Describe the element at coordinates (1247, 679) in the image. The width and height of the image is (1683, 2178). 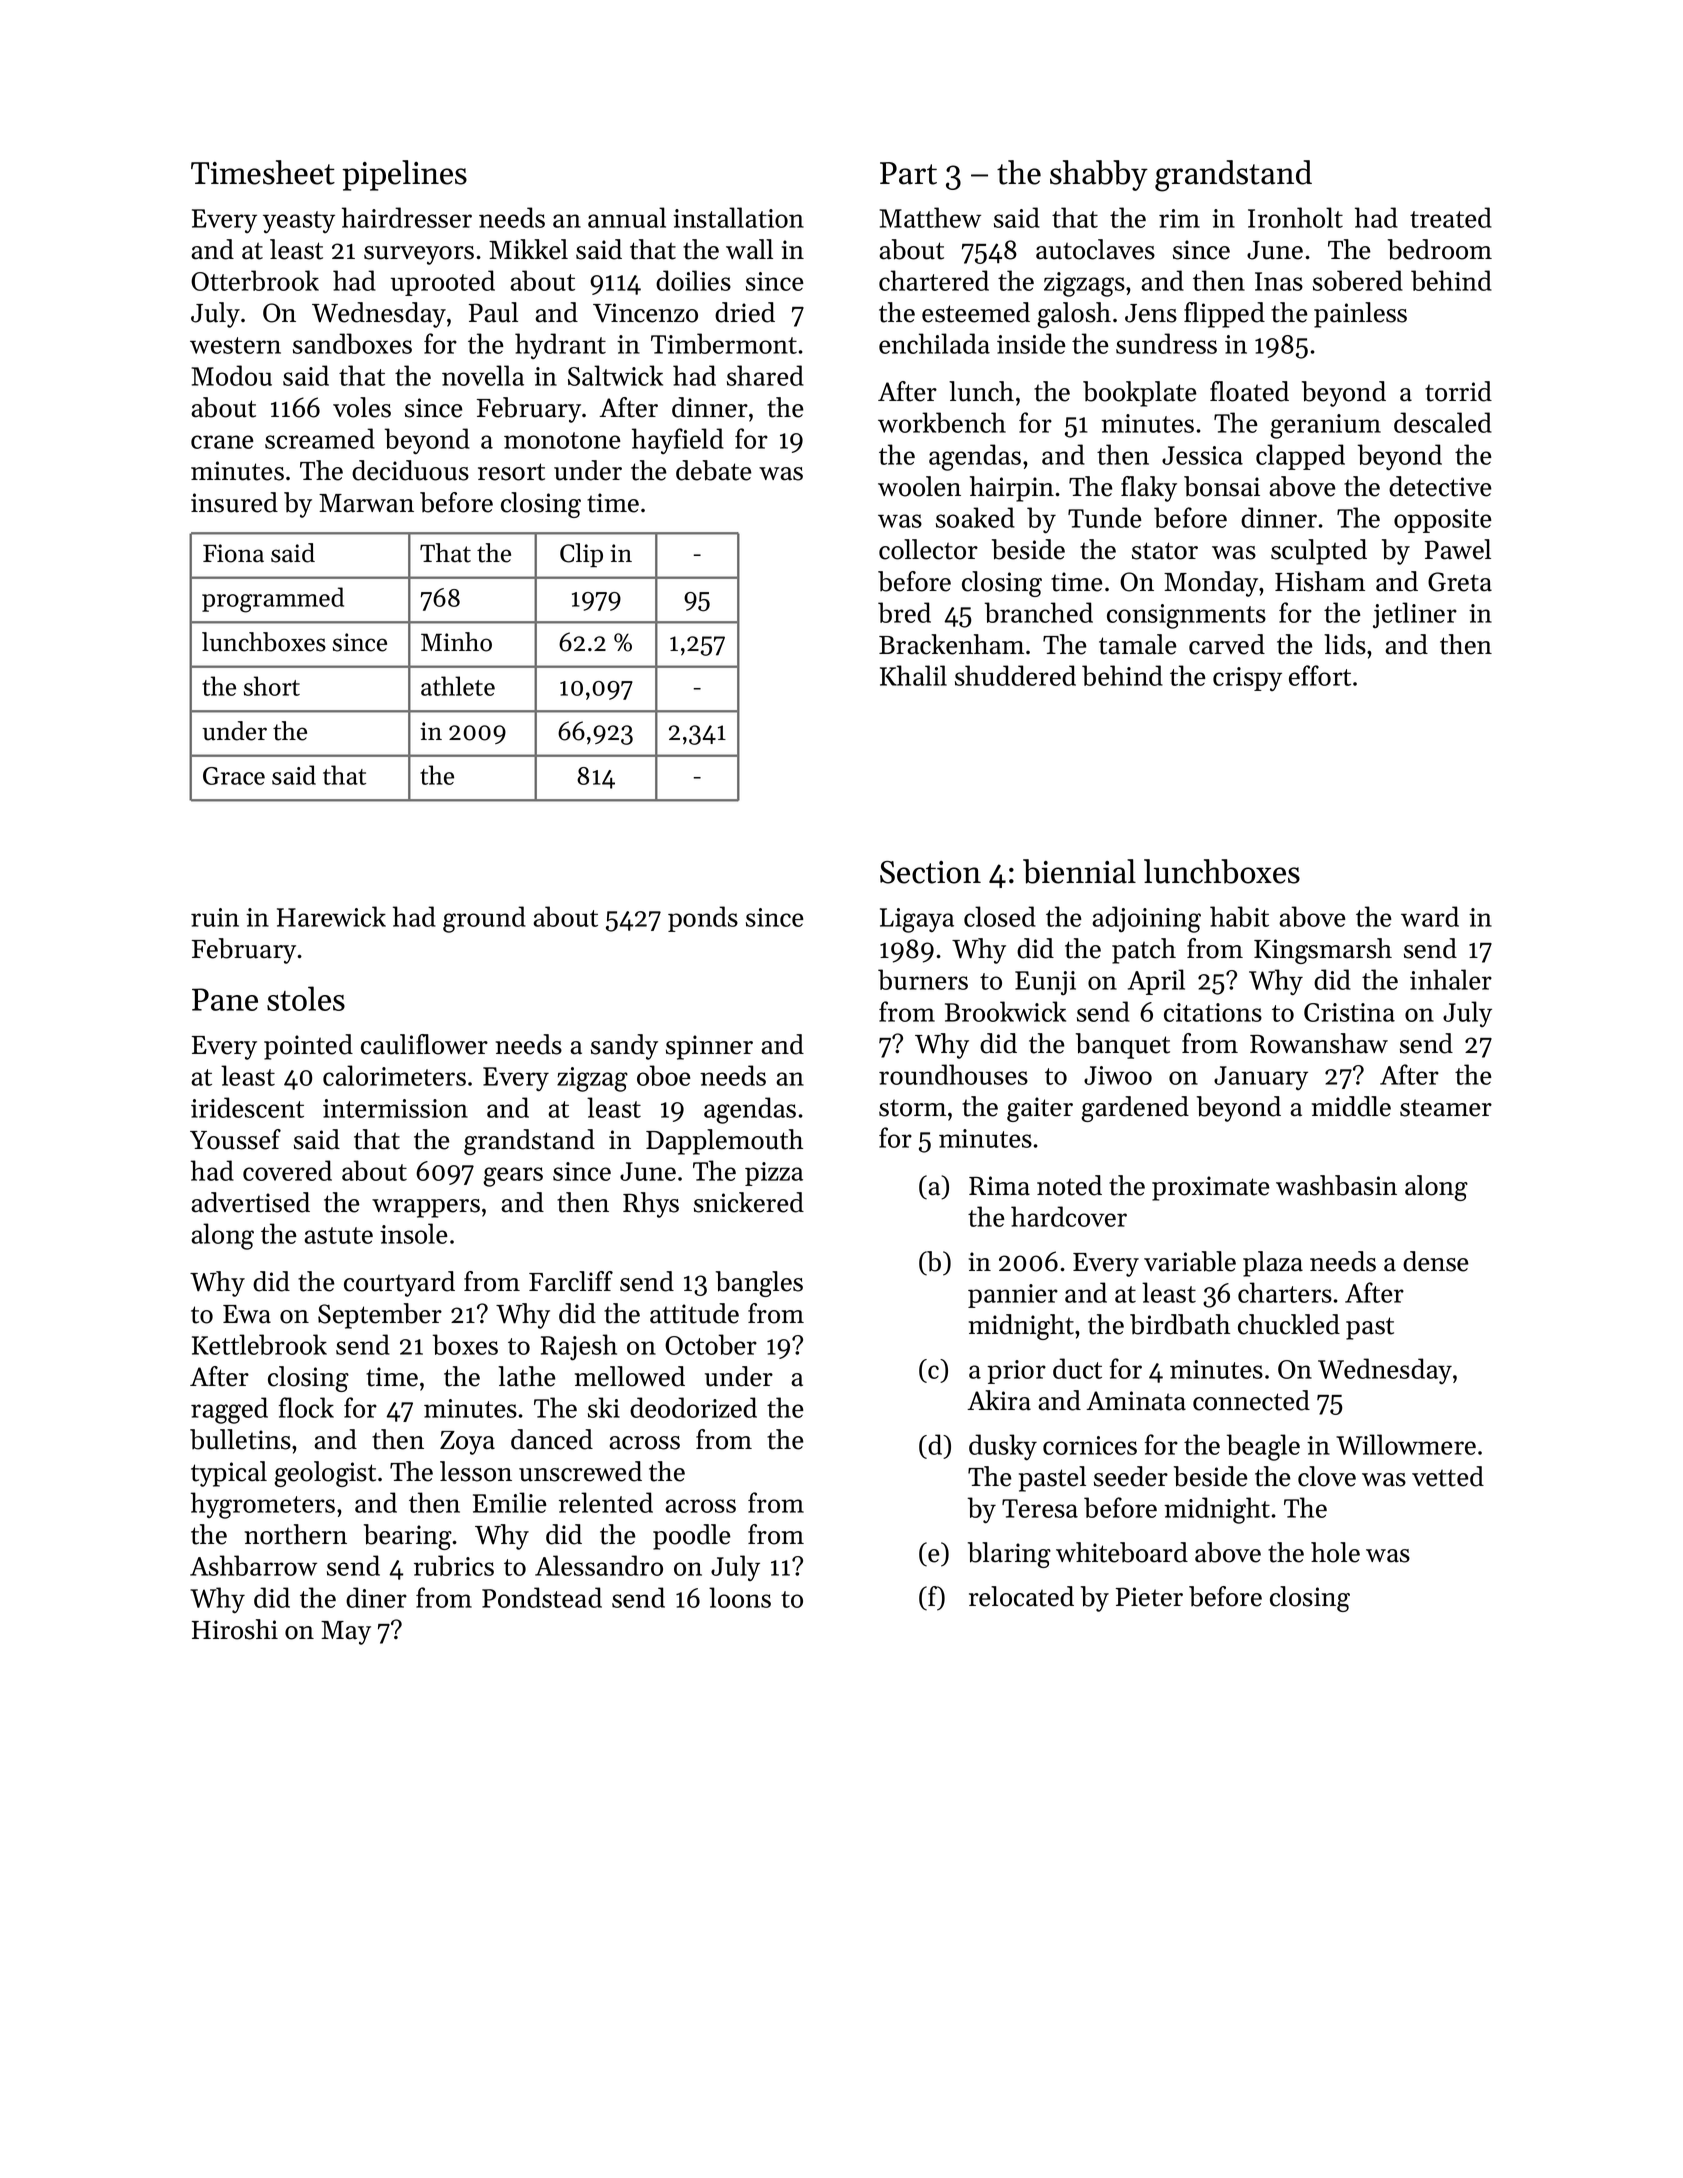
I see `crispy` at that location.
